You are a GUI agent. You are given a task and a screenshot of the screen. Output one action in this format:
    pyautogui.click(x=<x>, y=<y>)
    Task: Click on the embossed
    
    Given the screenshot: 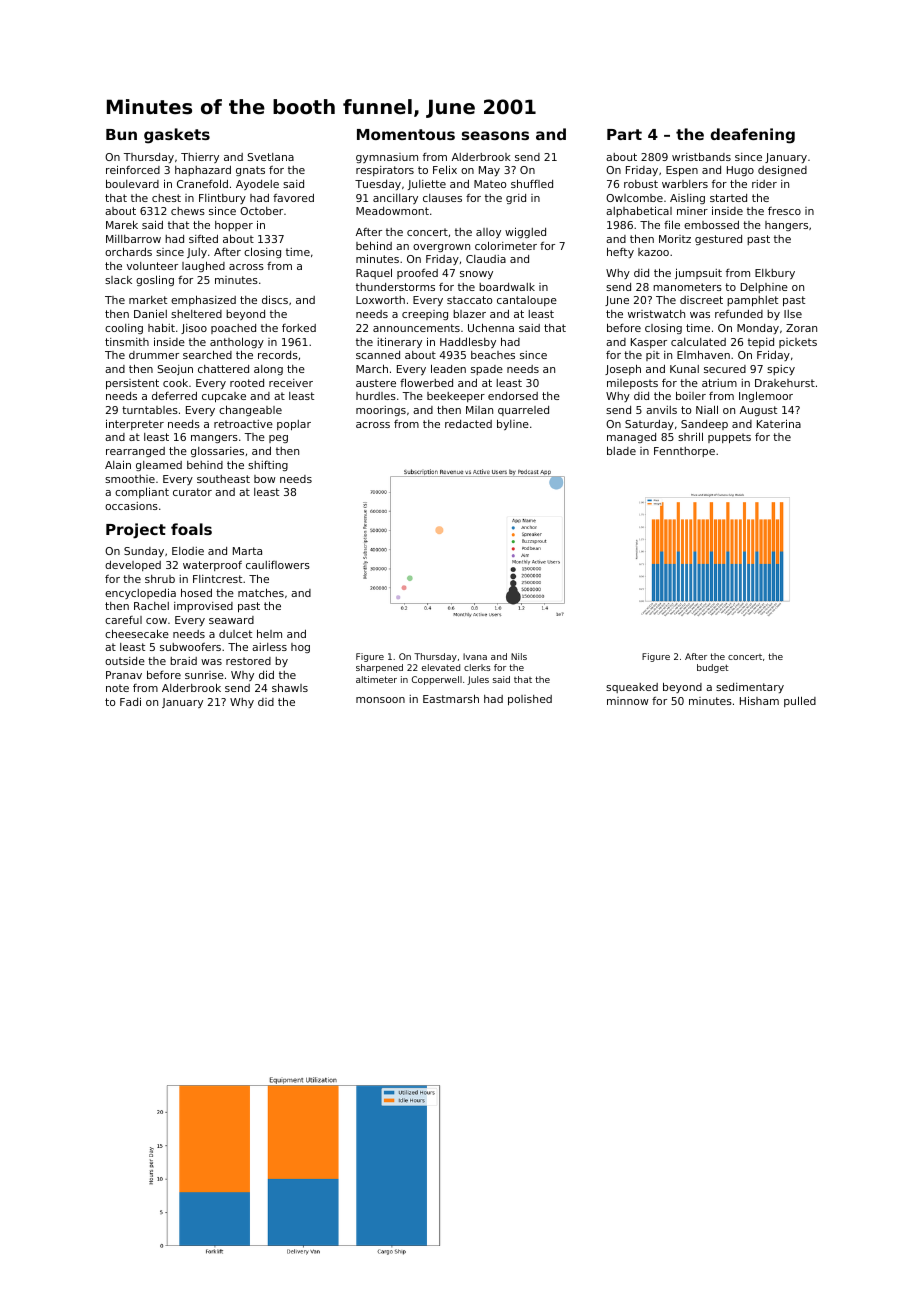 What is the action you would take?
    pyautogui.click(x=711, y=225)
